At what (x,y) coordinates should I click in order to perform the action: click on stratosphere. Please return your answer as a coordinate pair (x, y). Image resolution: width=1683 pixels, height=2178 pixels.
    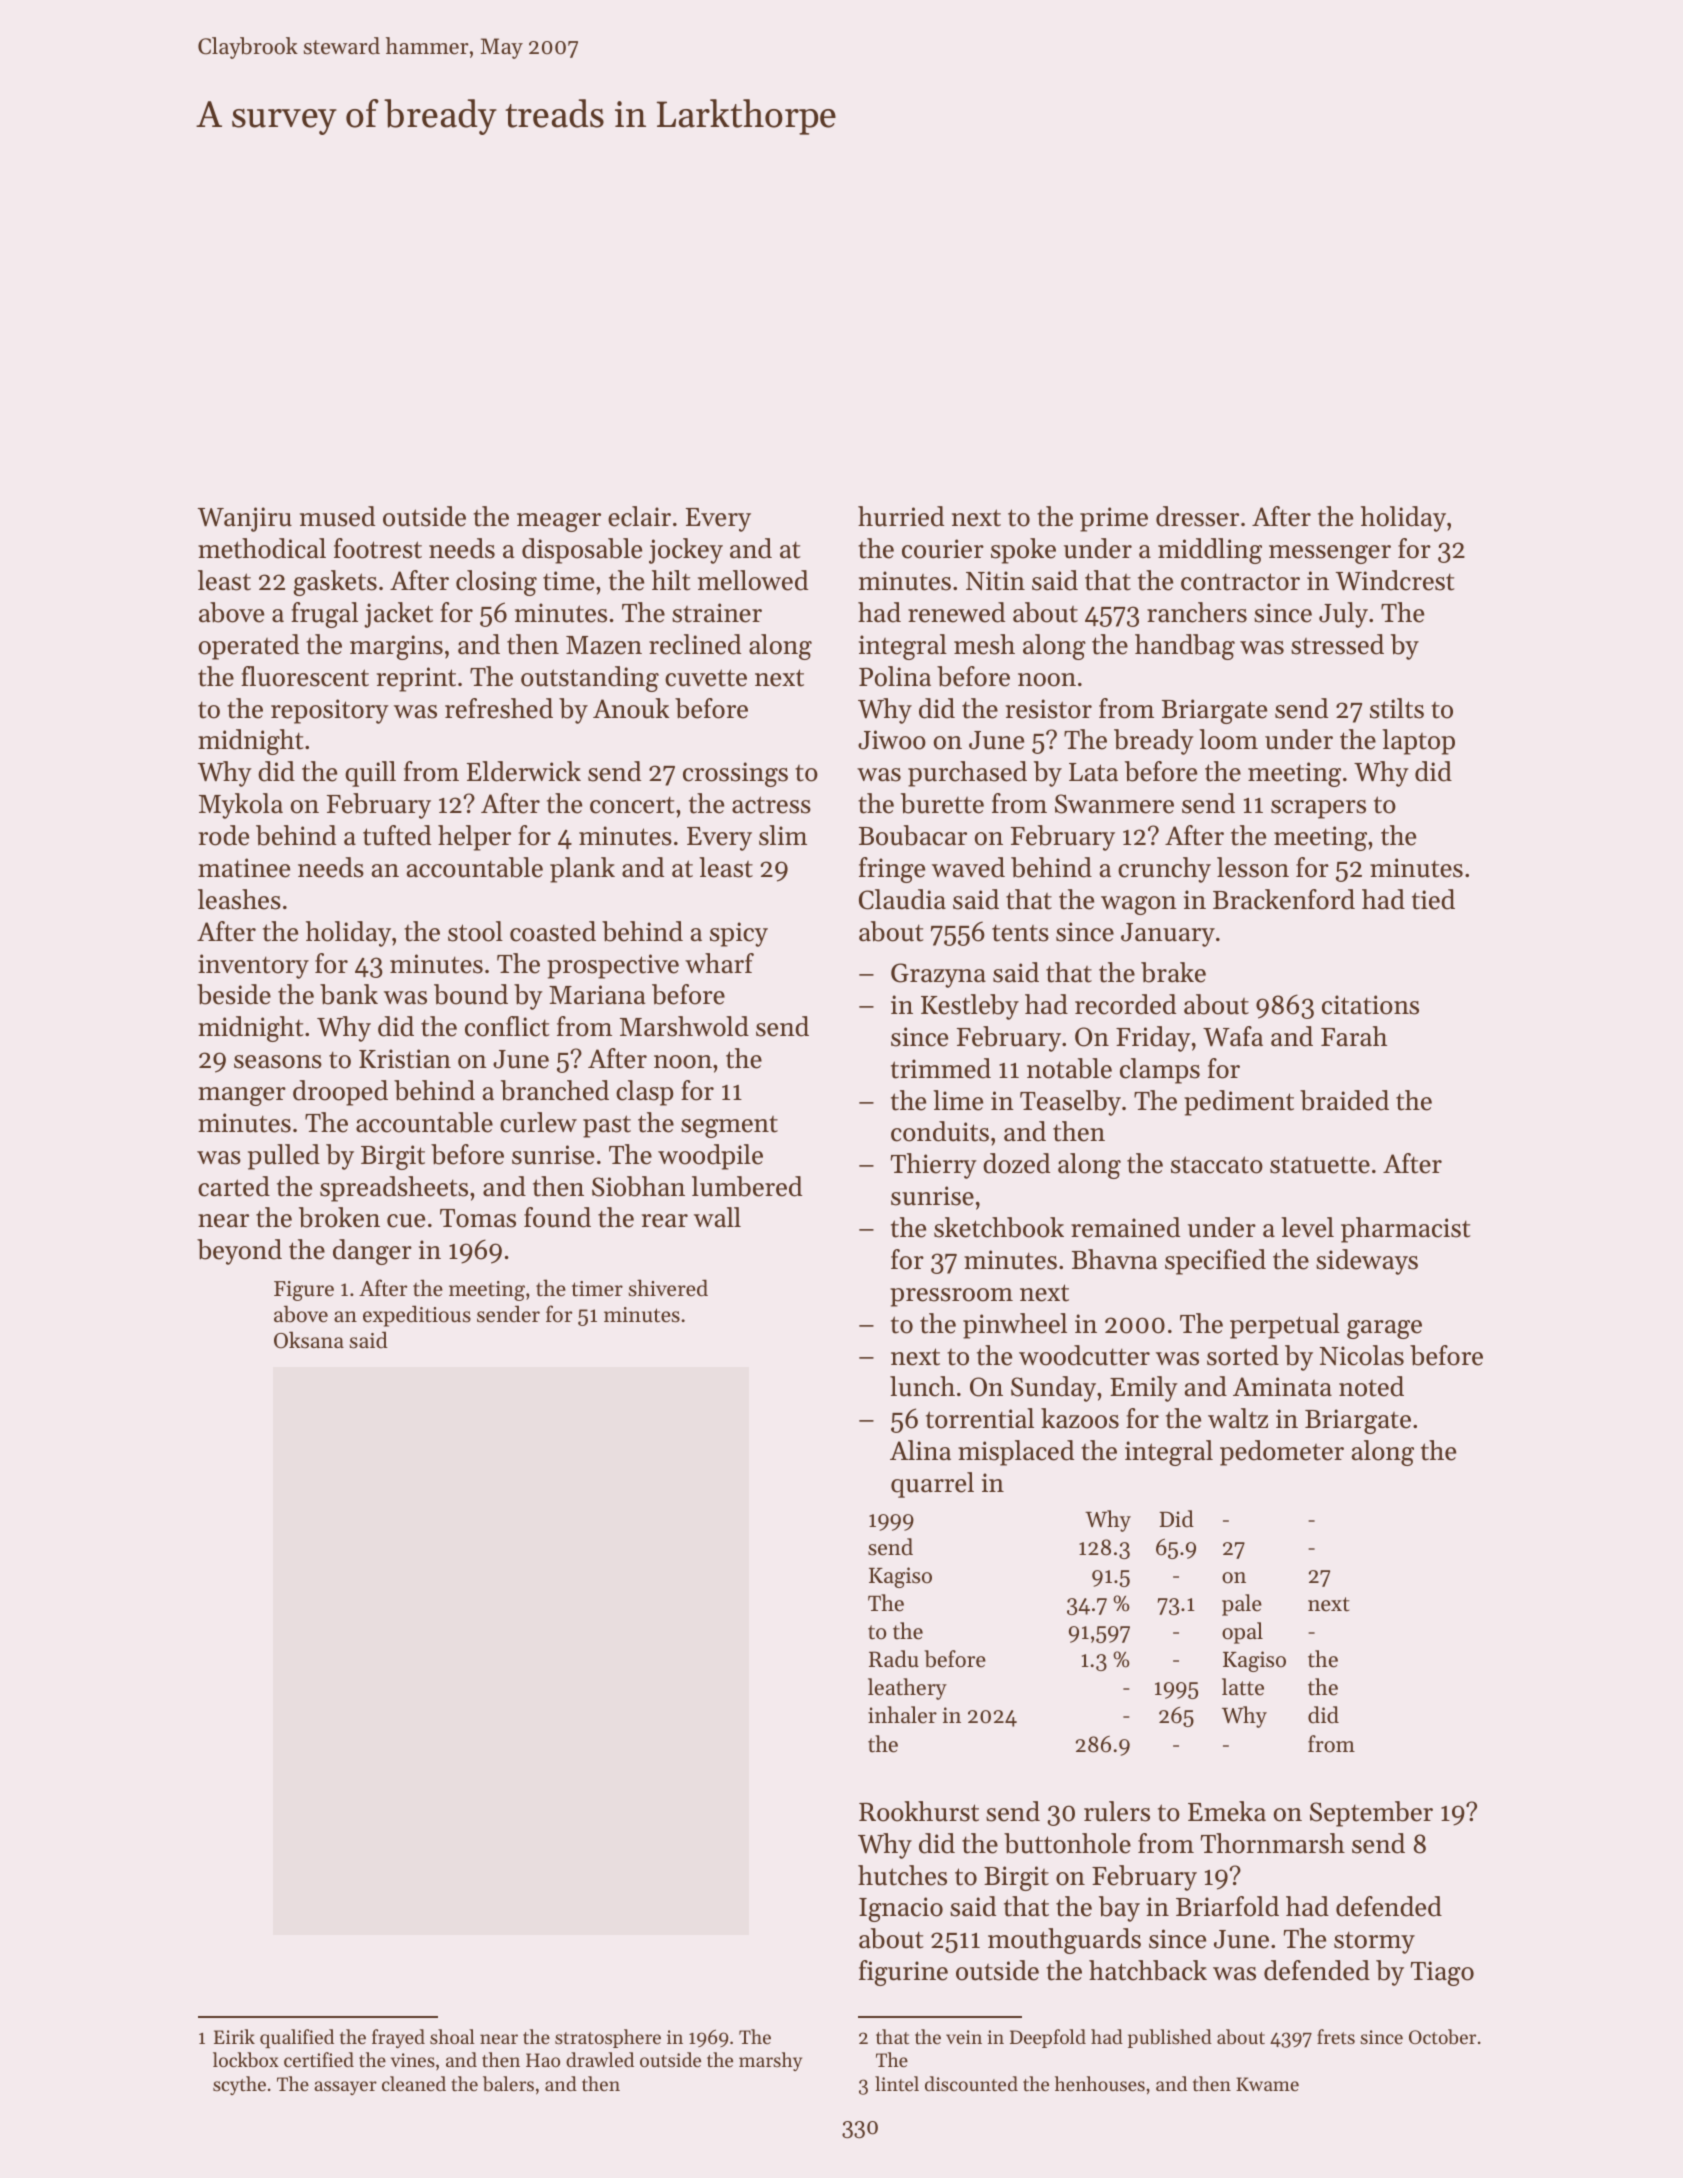
    Looking at the image, I should click on (608, 2038).
